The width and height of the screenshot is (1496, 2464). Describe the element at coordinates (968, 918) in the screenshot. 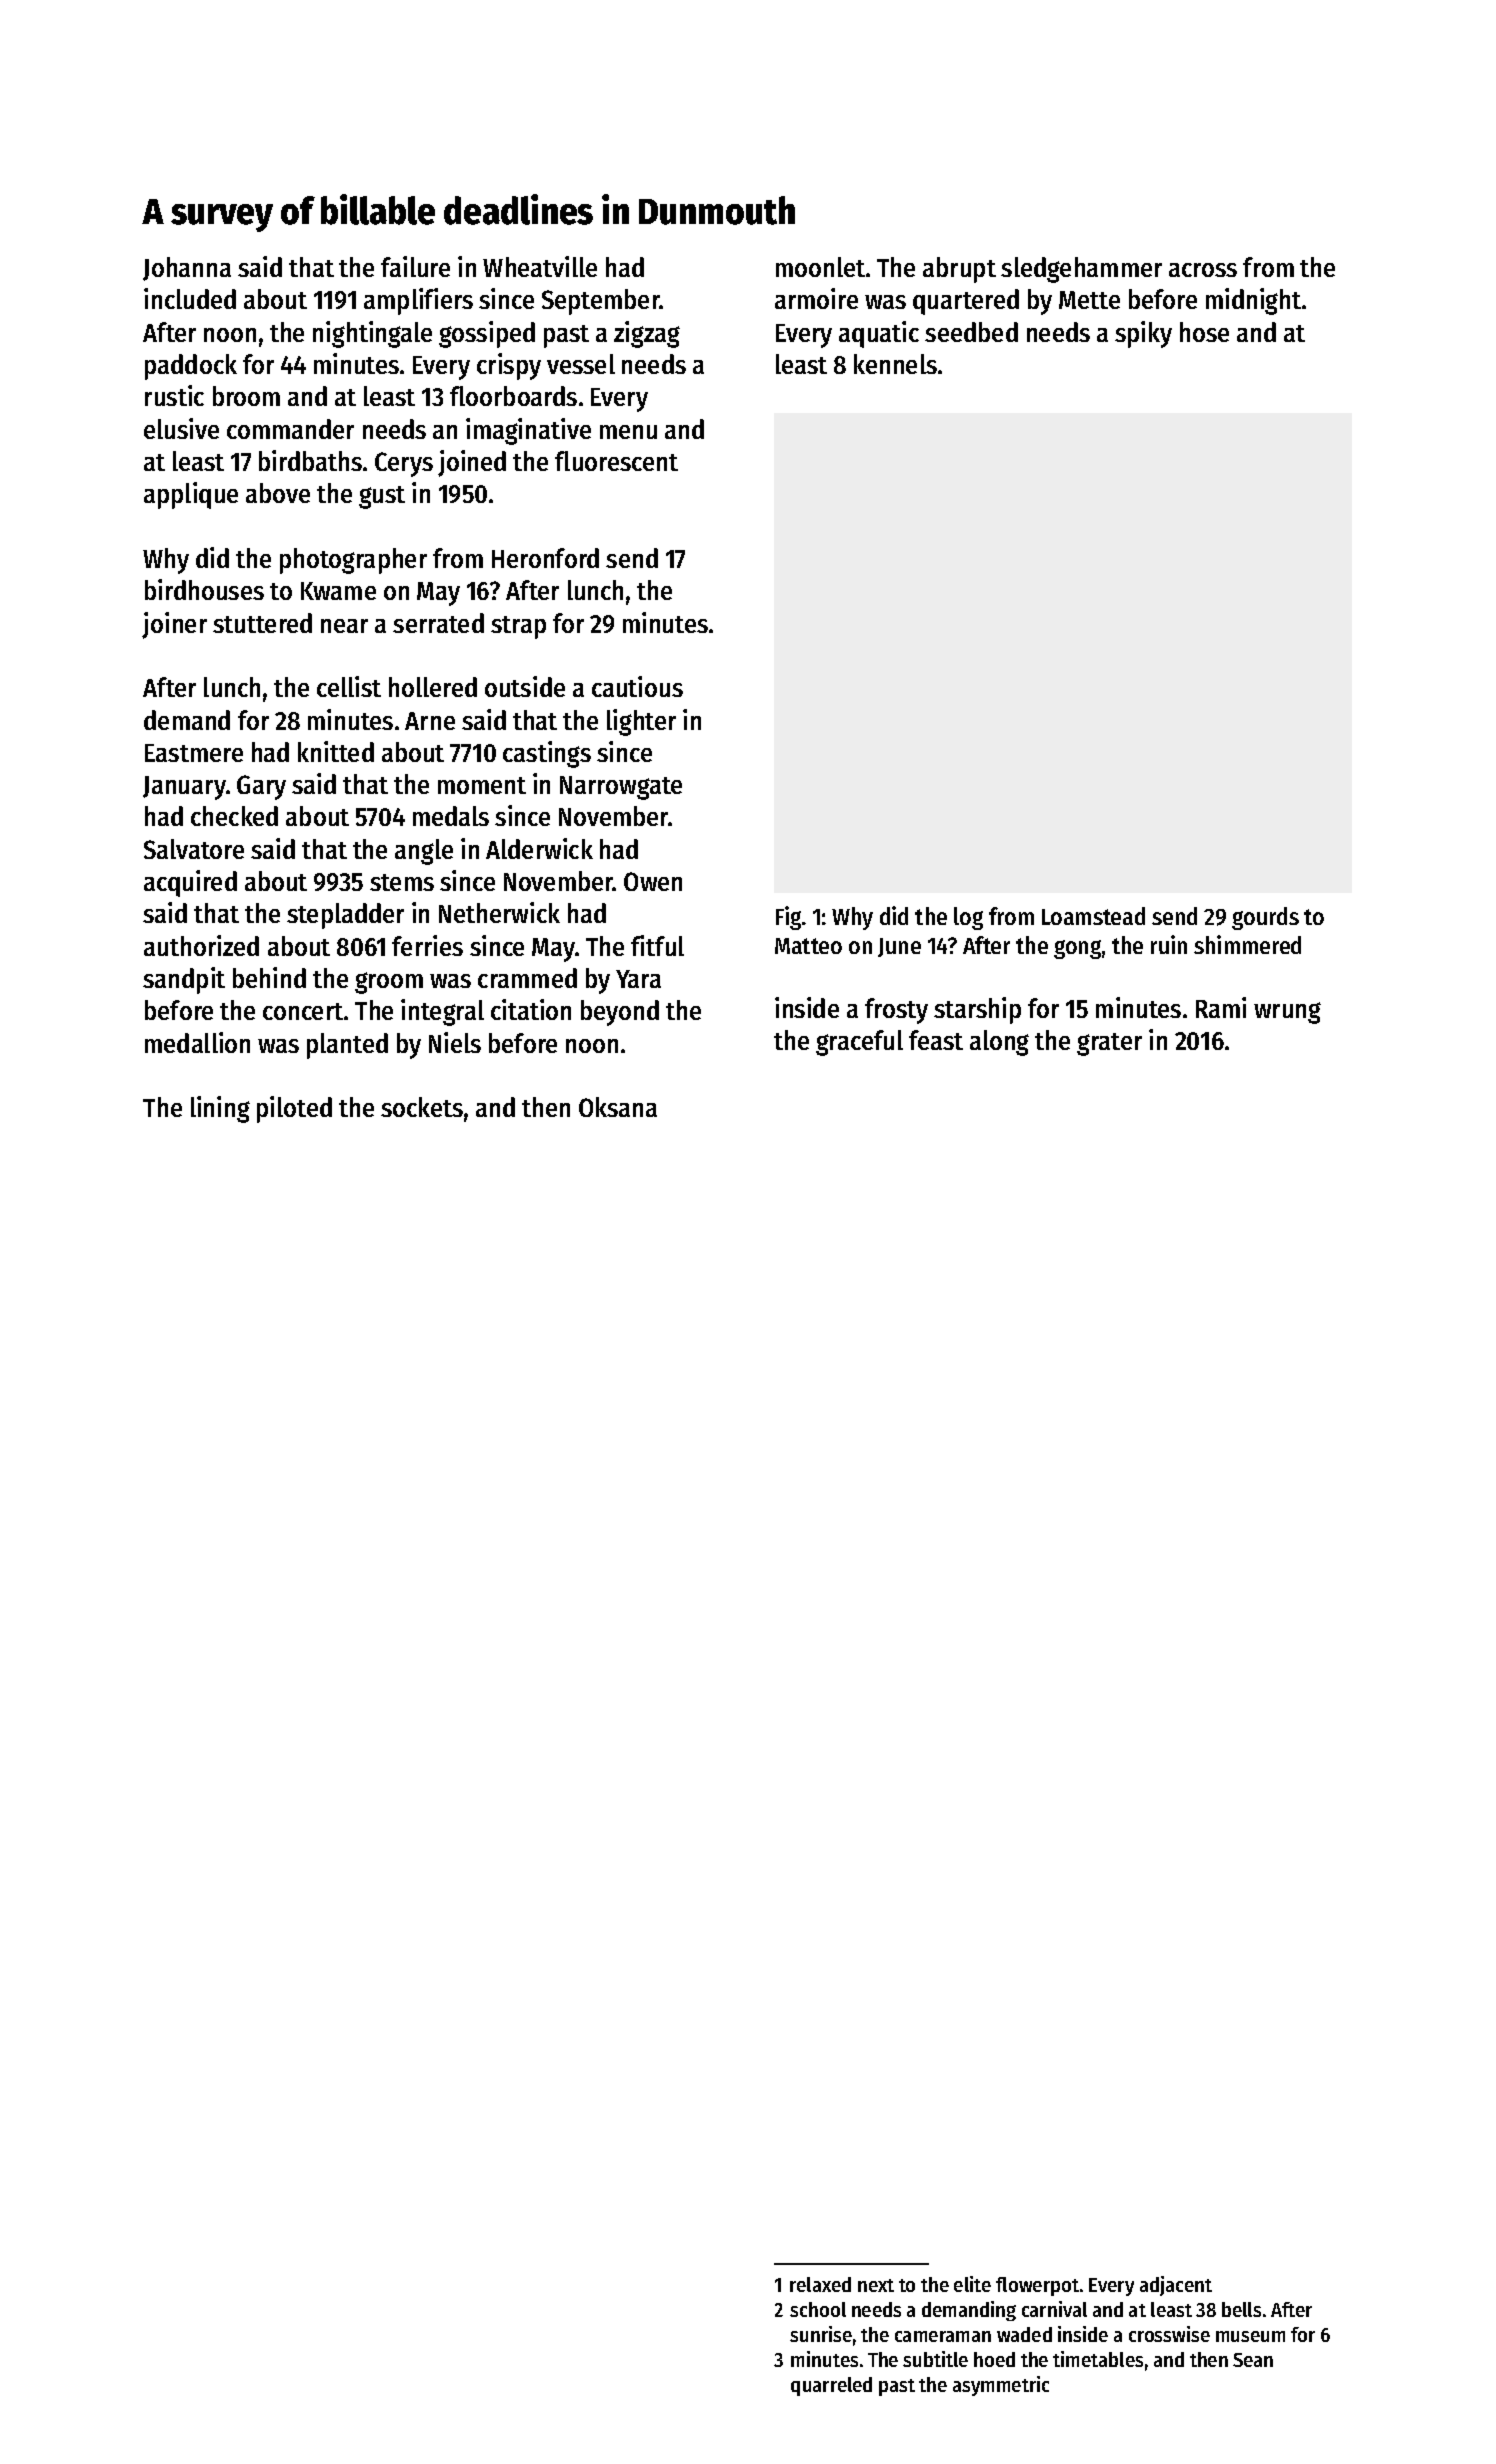

I see `log` at that location.
